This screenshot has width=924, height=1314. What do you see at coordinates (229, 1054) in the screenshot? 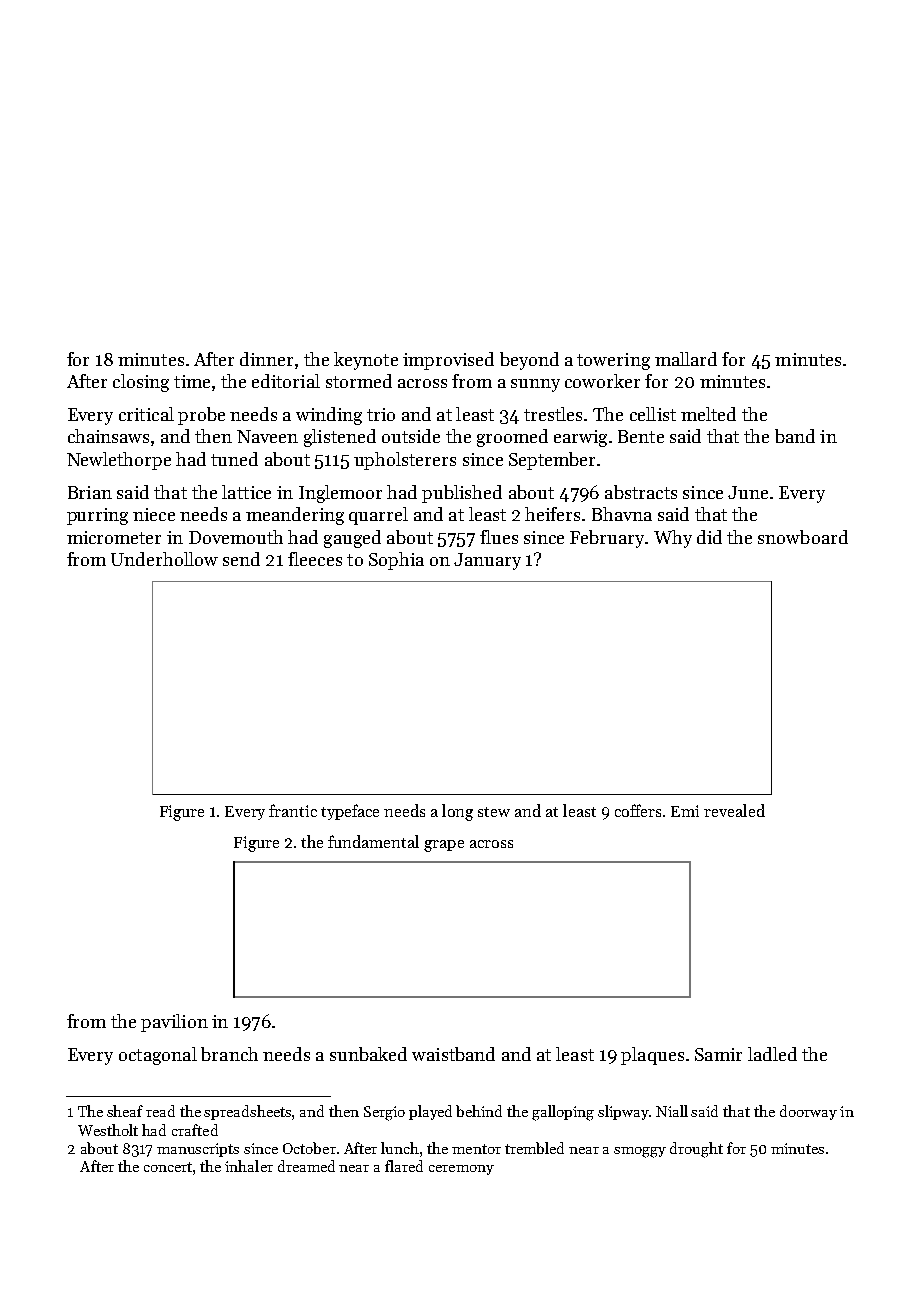
I see `branch` at bounding box center [229, 1054].
